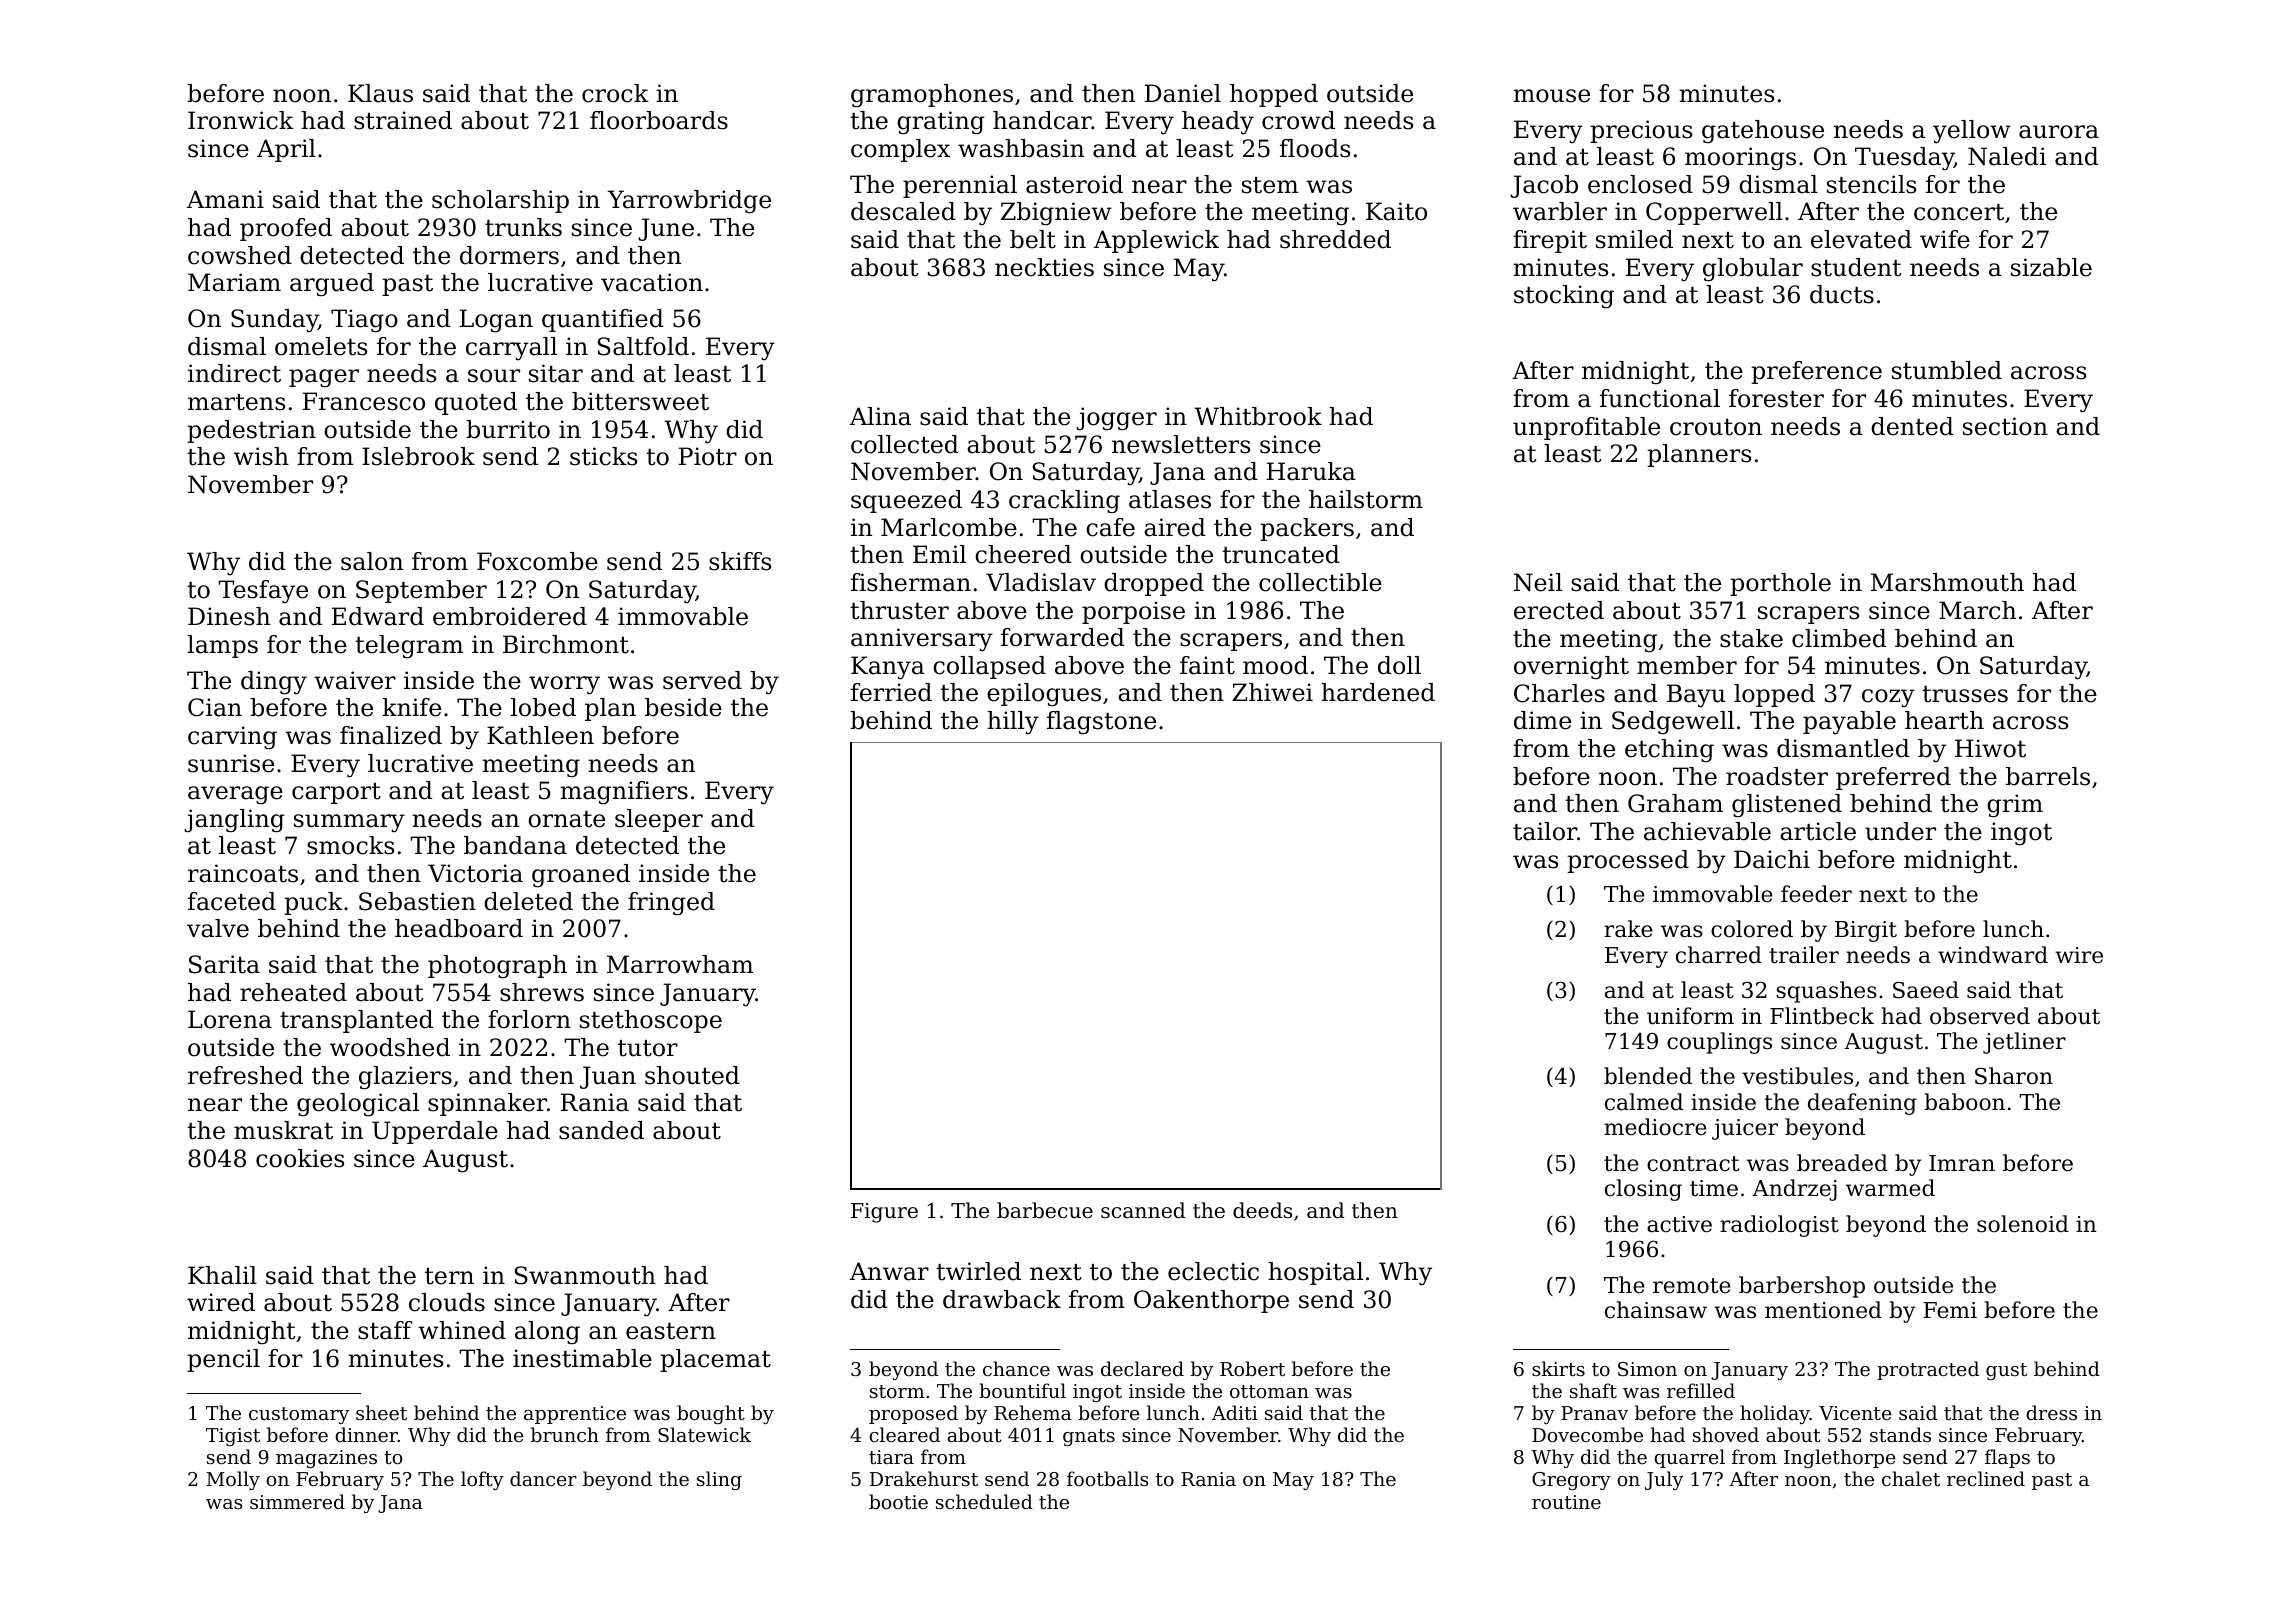  What do you see at coordinates (297, 1501) in the page?
I see `simmered` at bounding box center [297, 1501].
